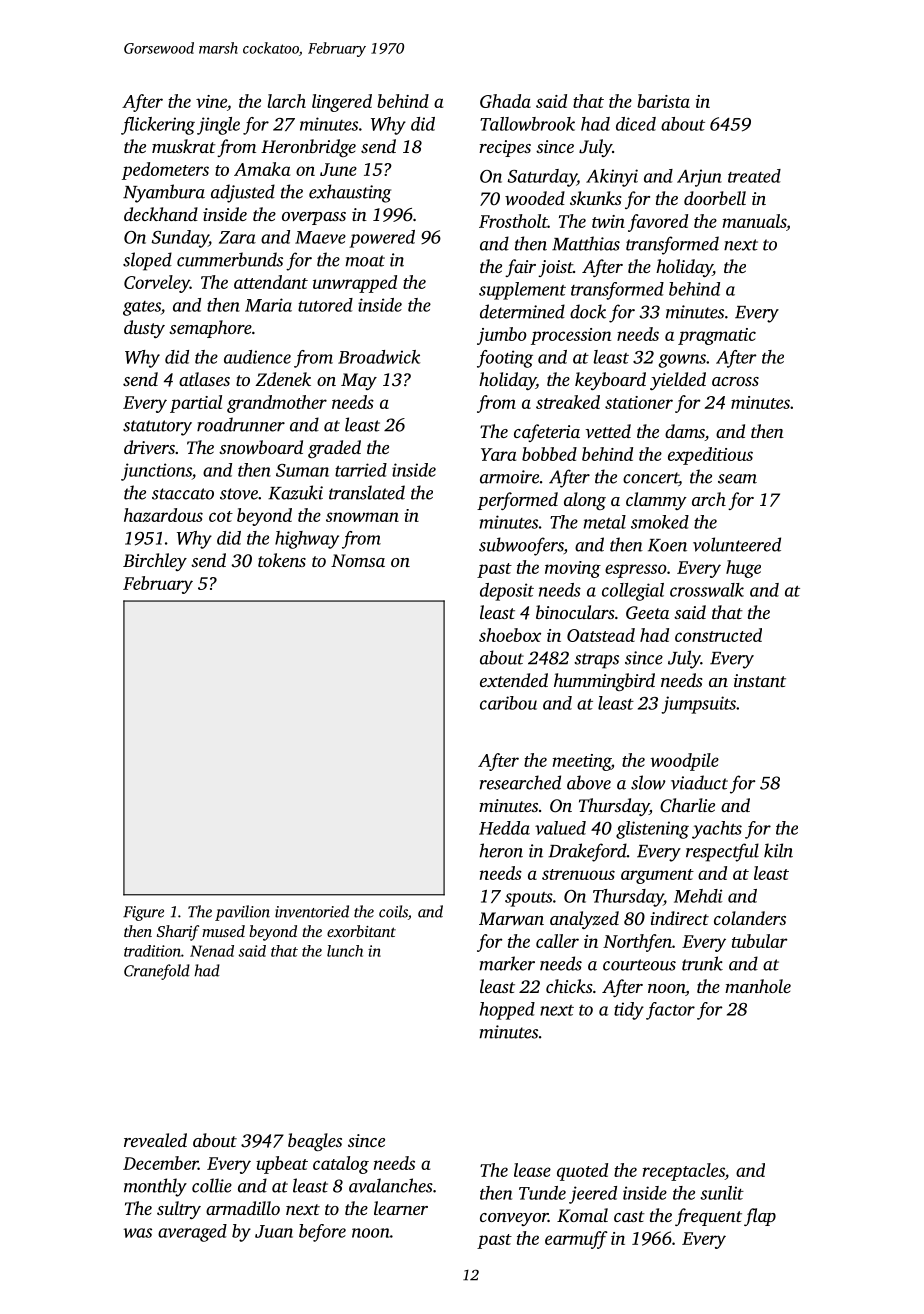 The height and width of the screenshot is (1314, 924). What do you see at coordinates (342, 103) in the screenshot?
I see `lingered` at bounding box center [342, 103].
